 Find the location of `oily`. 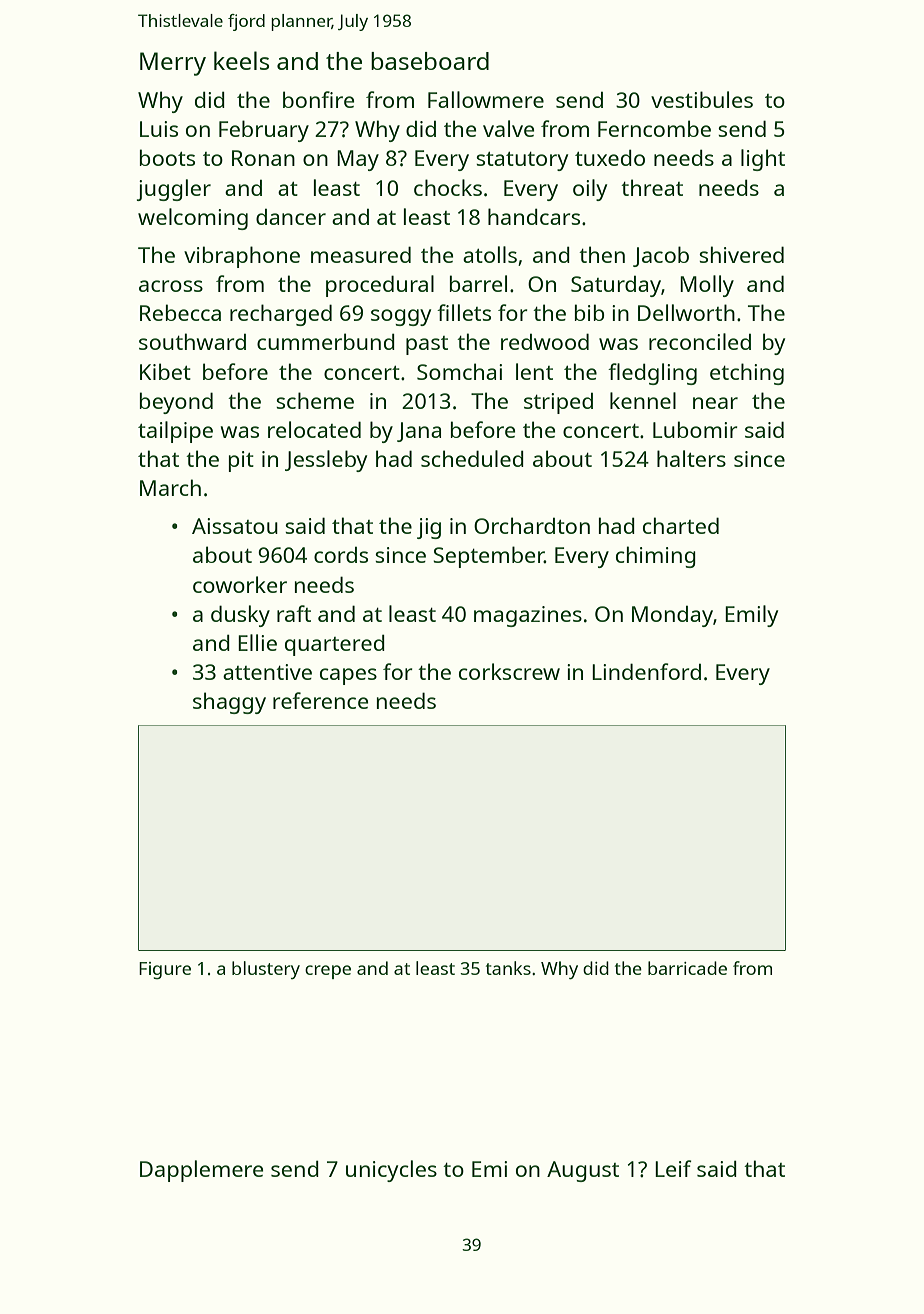

oily is located at coordinates (590, 190).
